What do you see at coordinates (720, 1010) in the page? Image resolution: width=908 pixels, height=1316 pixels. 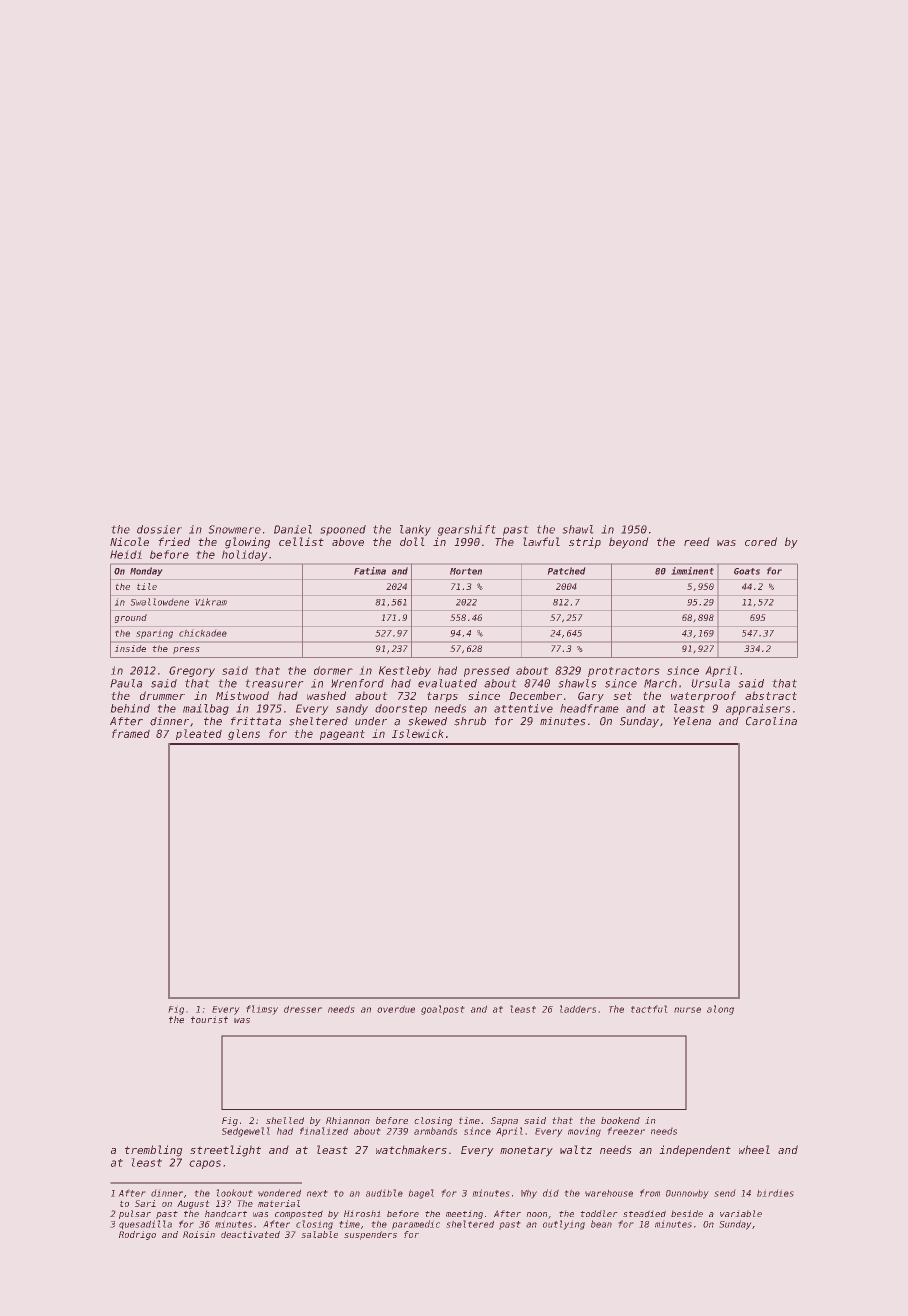 I see `along` at bounding box center [720, 1010].
